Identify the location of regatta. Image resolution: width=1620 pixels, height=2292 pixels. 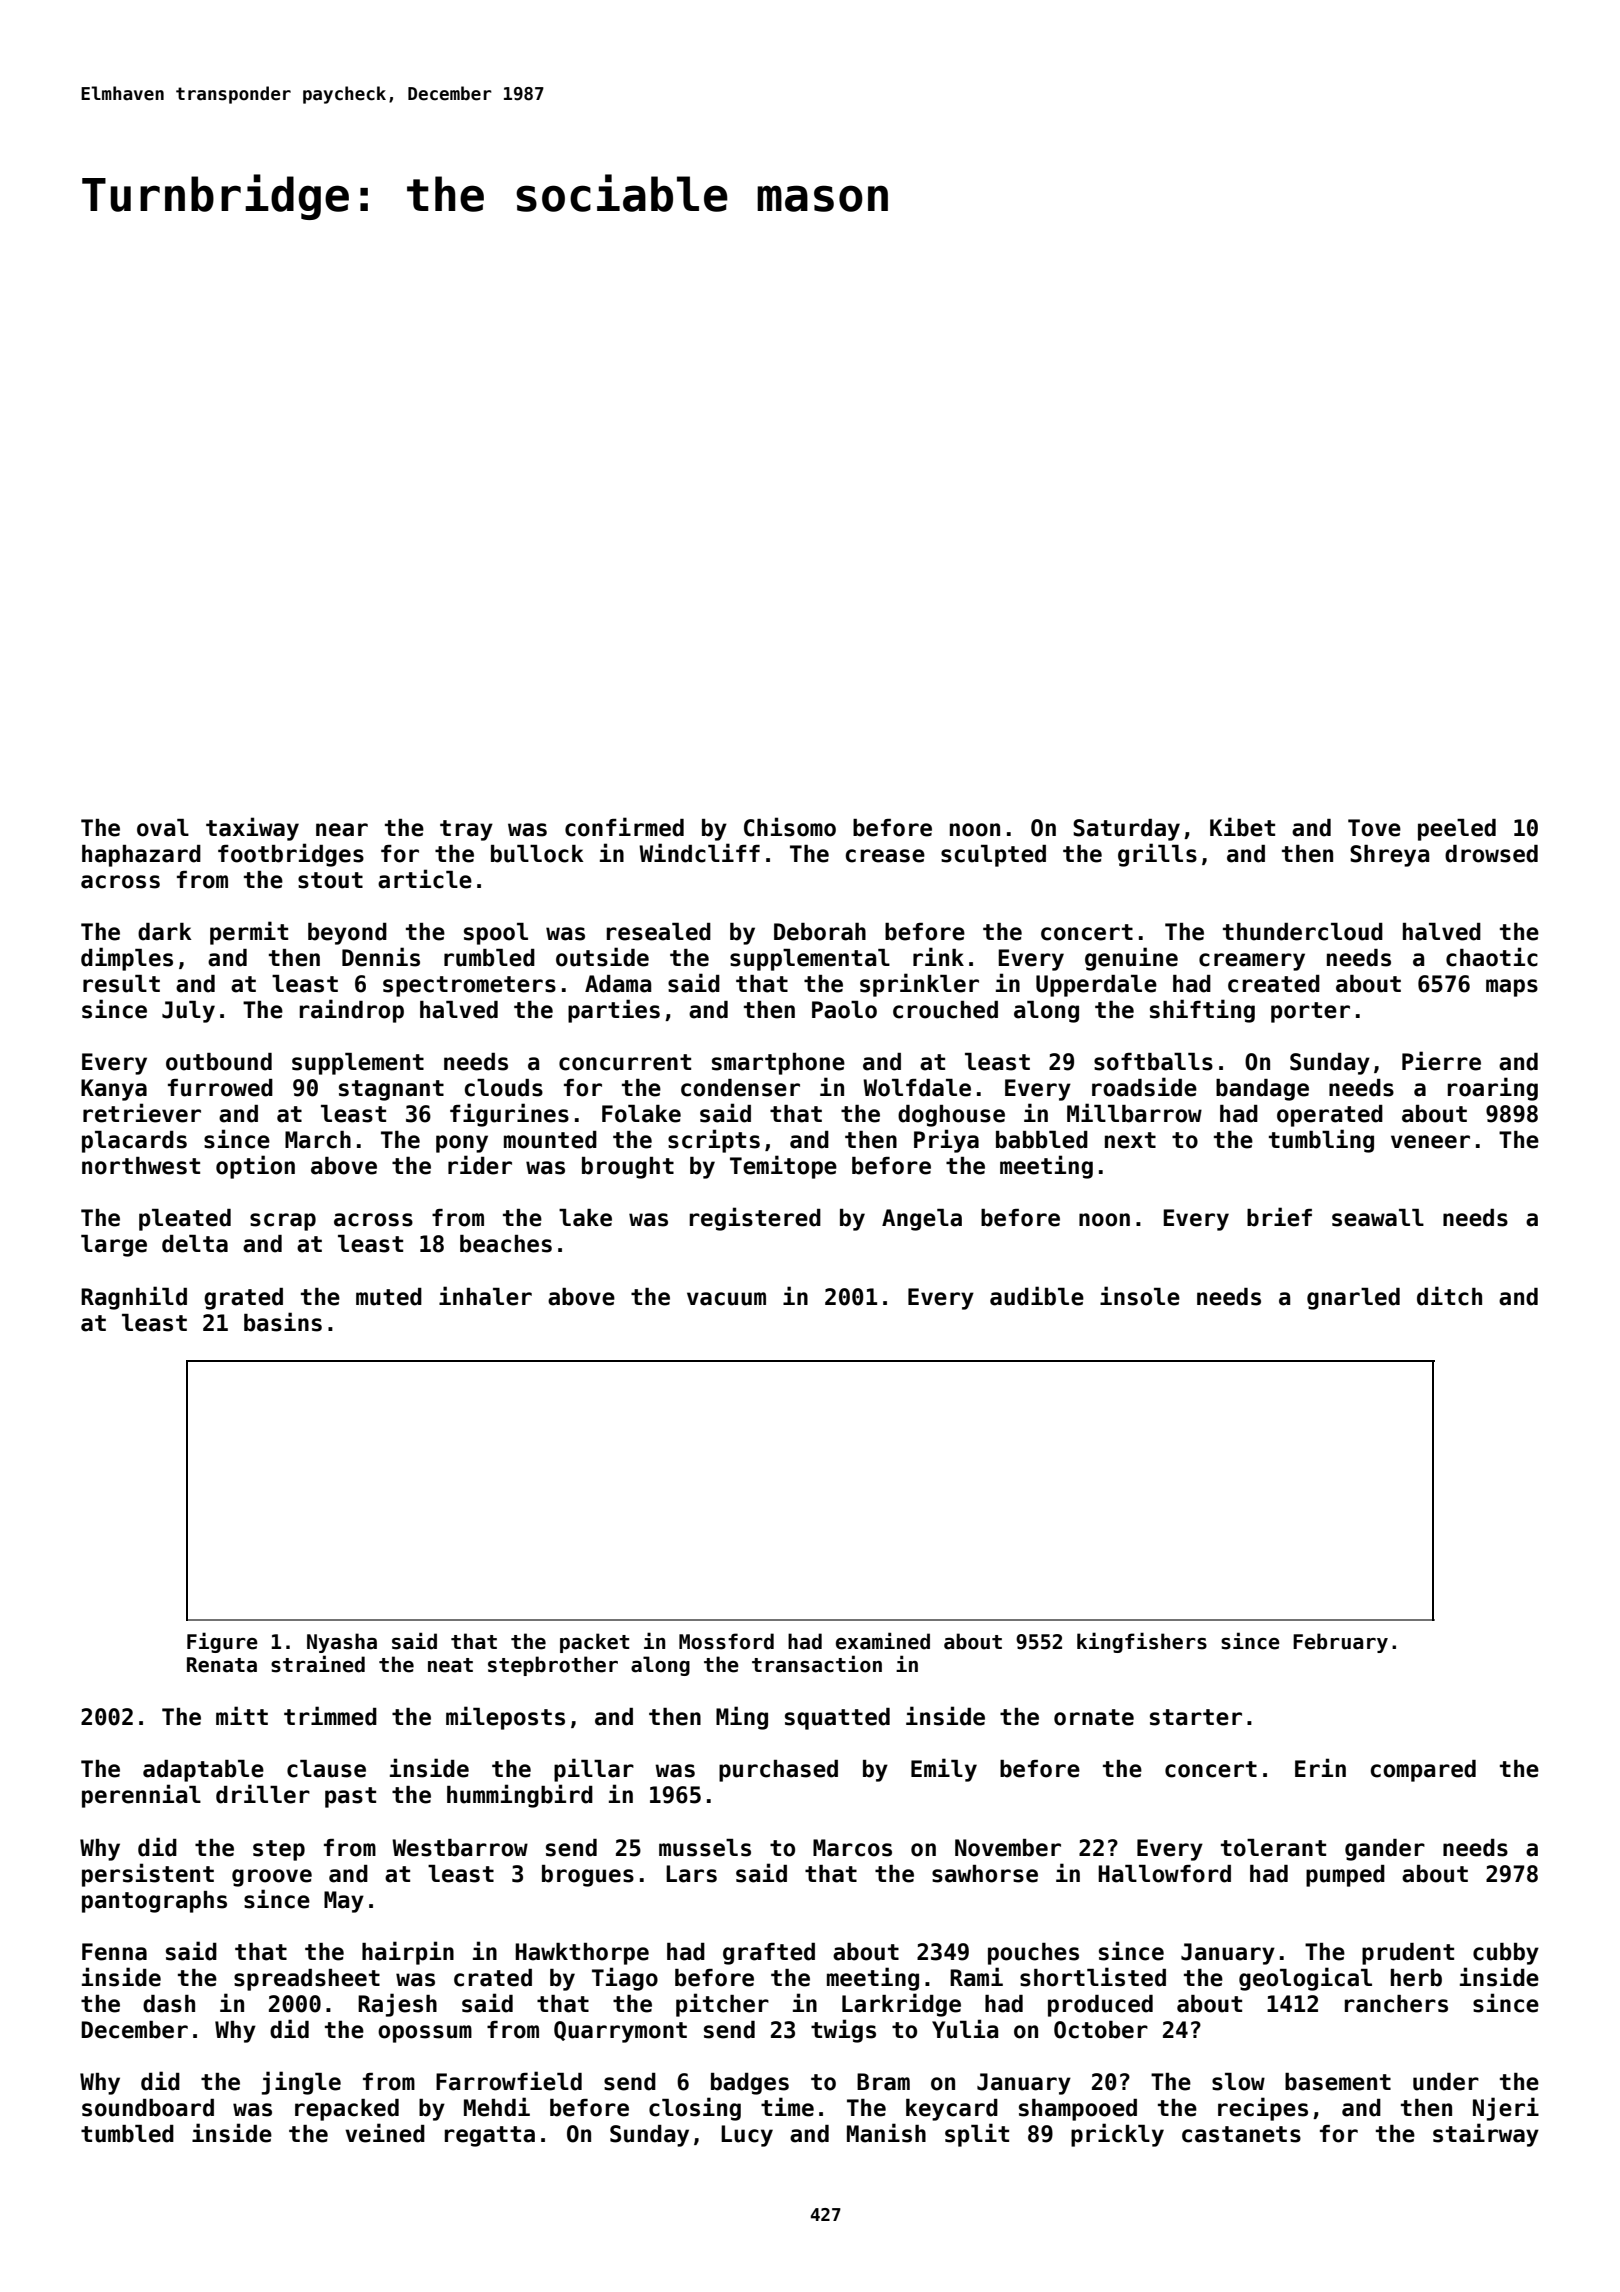
(490, 2136).
